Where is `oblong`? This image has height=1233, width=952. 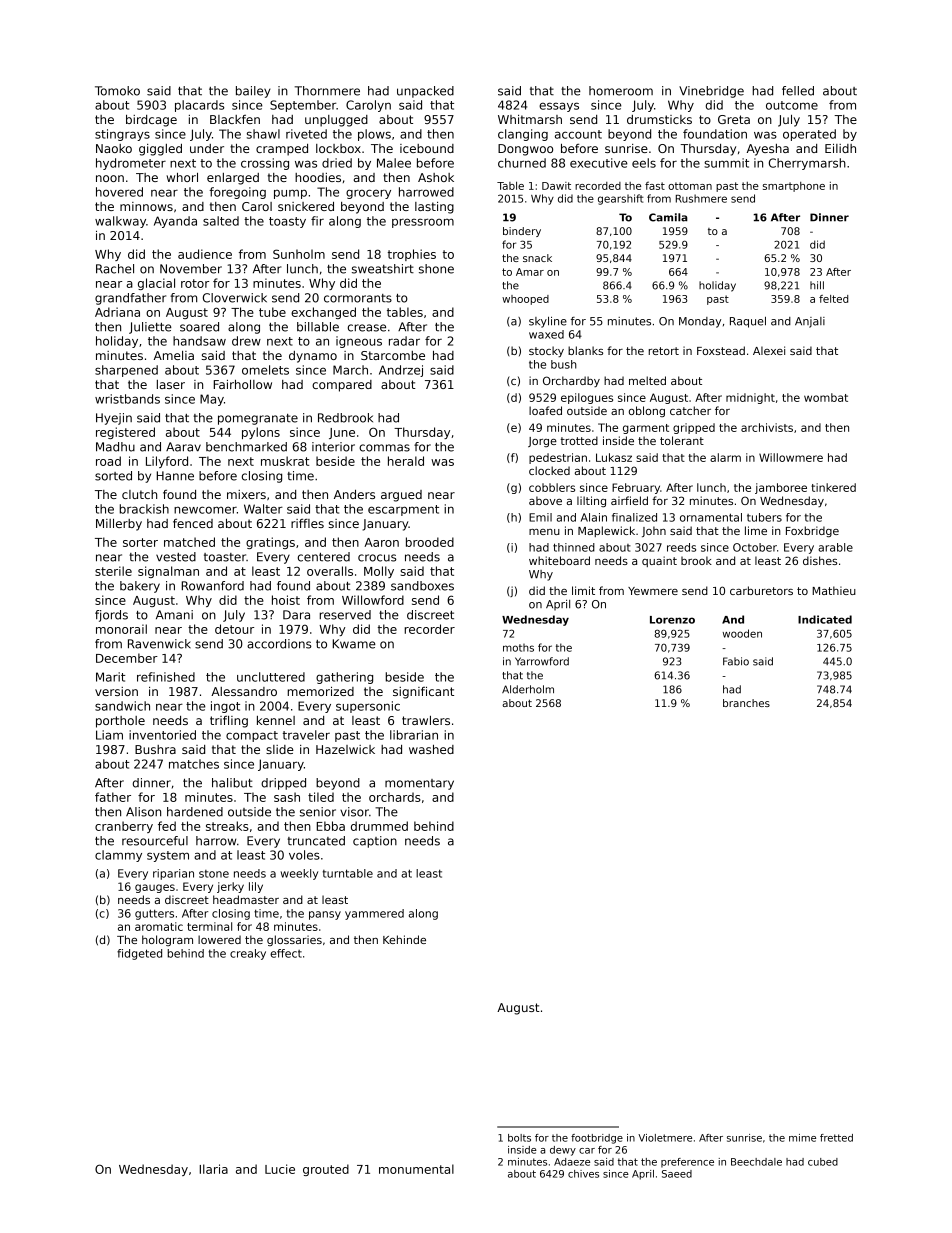 oblong is located at coordinates (647, 411).
